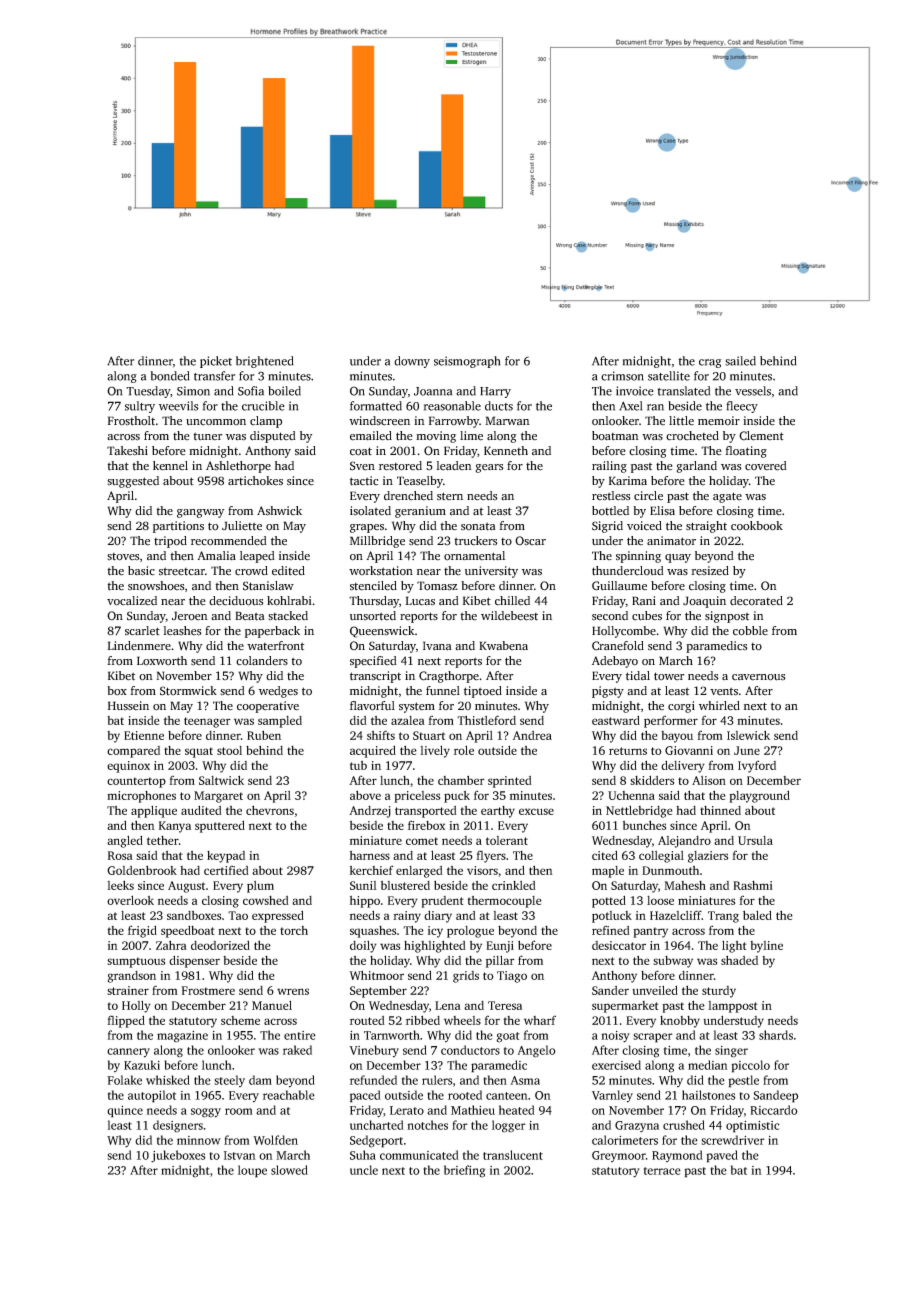 The image size is (908, 1316). What do you see at coordinates (509, 1126) in the screenshot?
I see `logger` at bounding box center [509, 1126].
